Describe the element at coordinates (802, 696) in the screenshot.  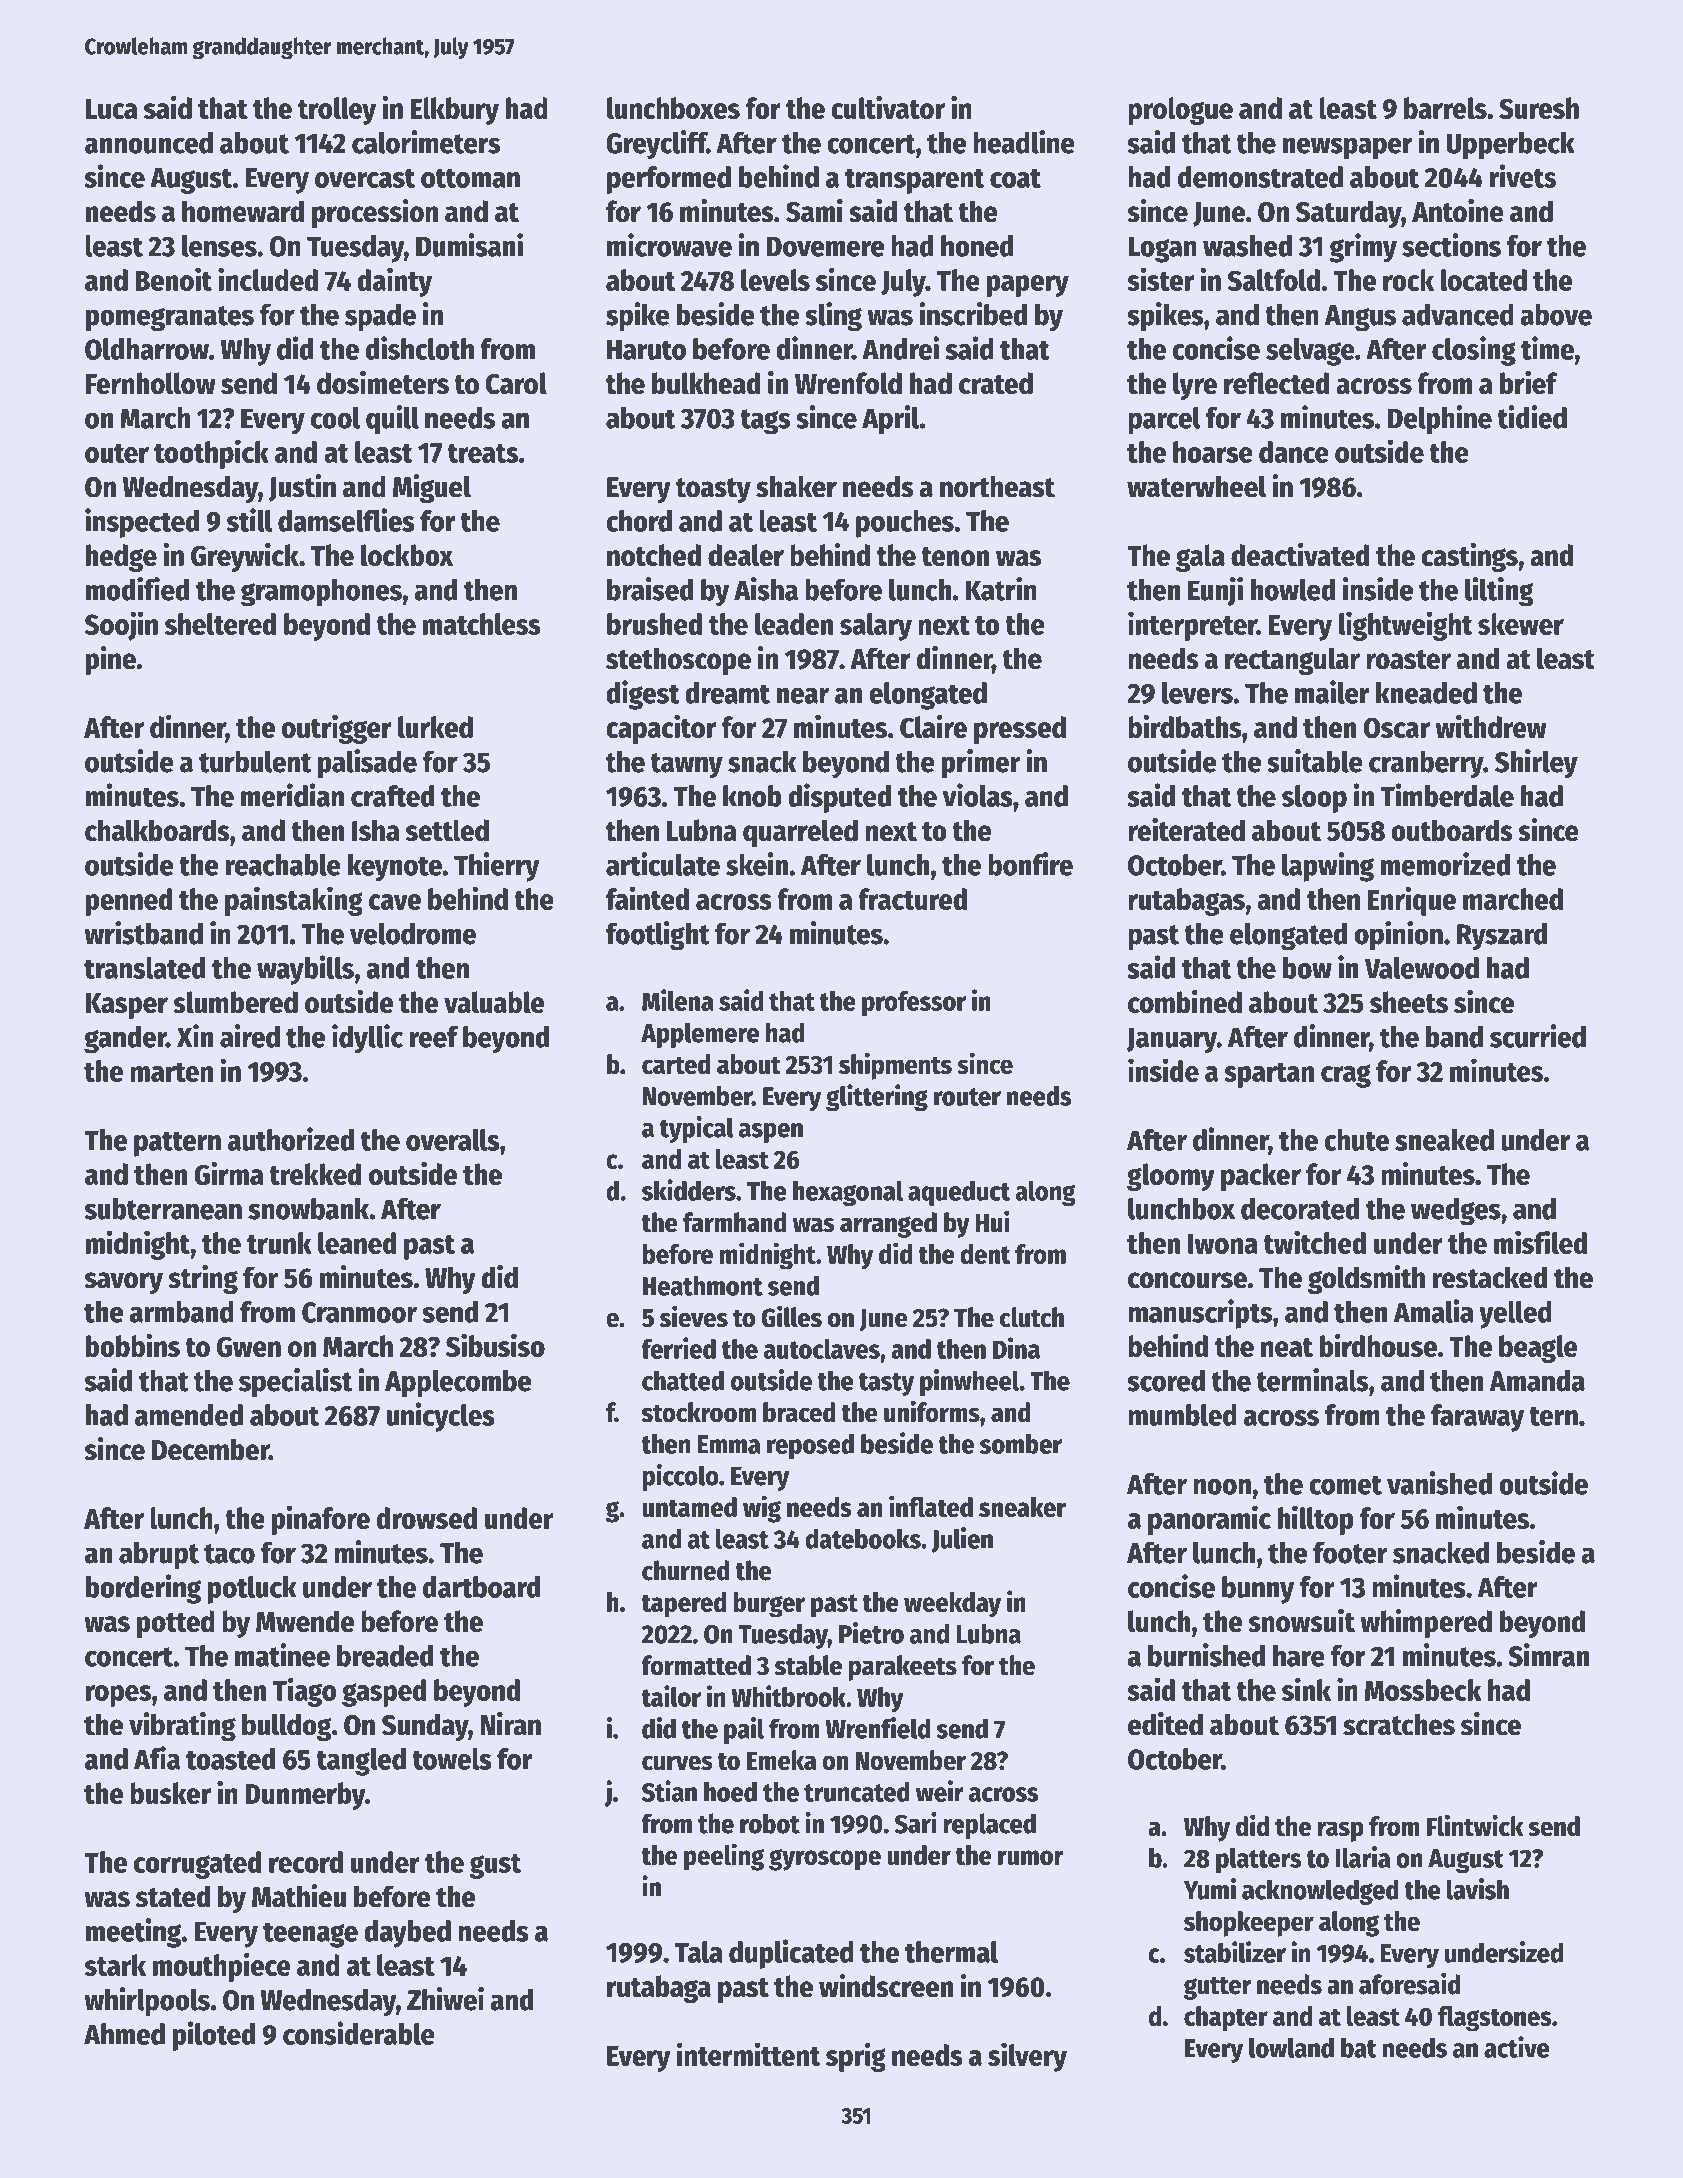
I see `near` at that location.
